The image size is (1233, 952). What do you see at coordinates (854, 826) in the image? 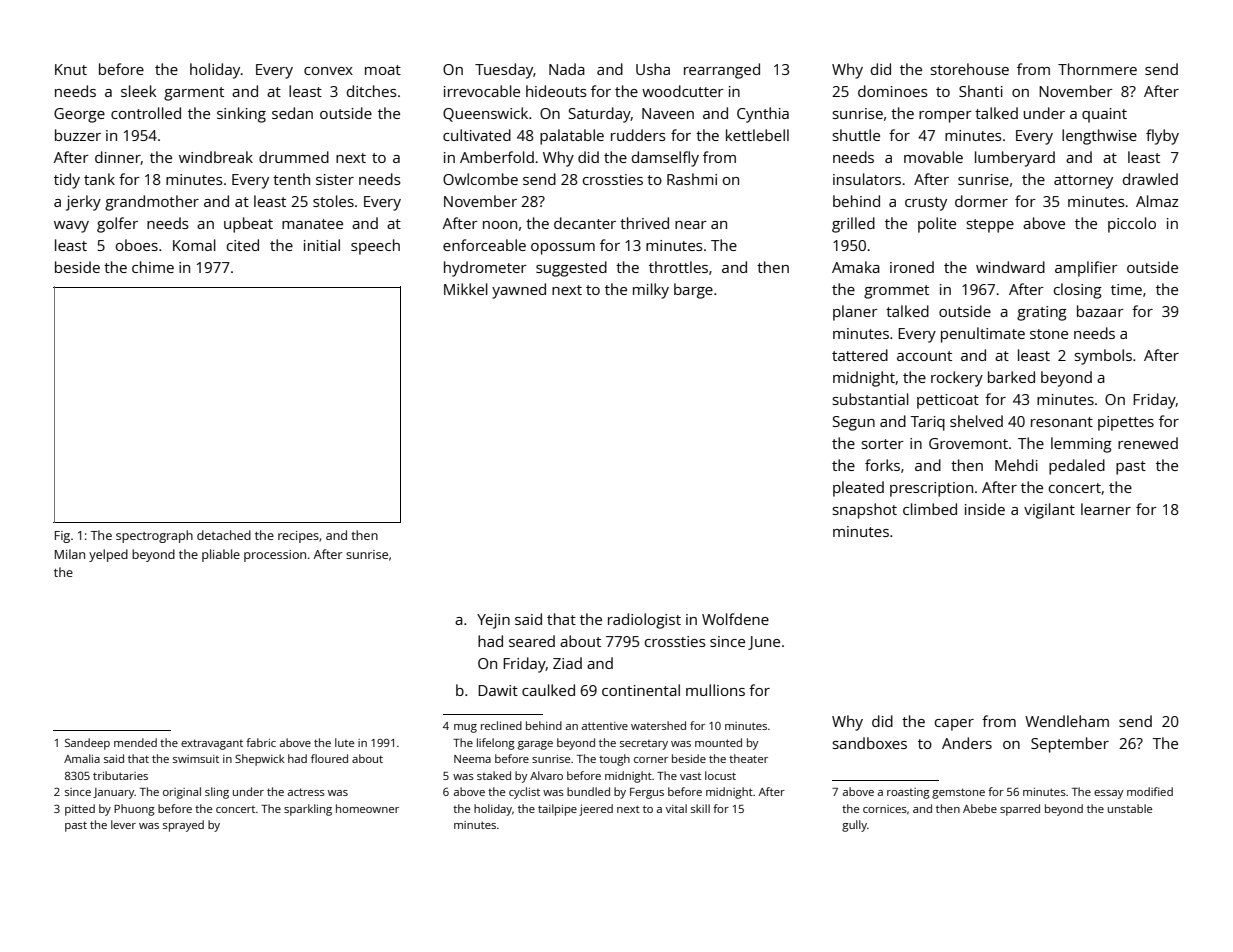
I see `gully` at bounding box center [854, 826].
